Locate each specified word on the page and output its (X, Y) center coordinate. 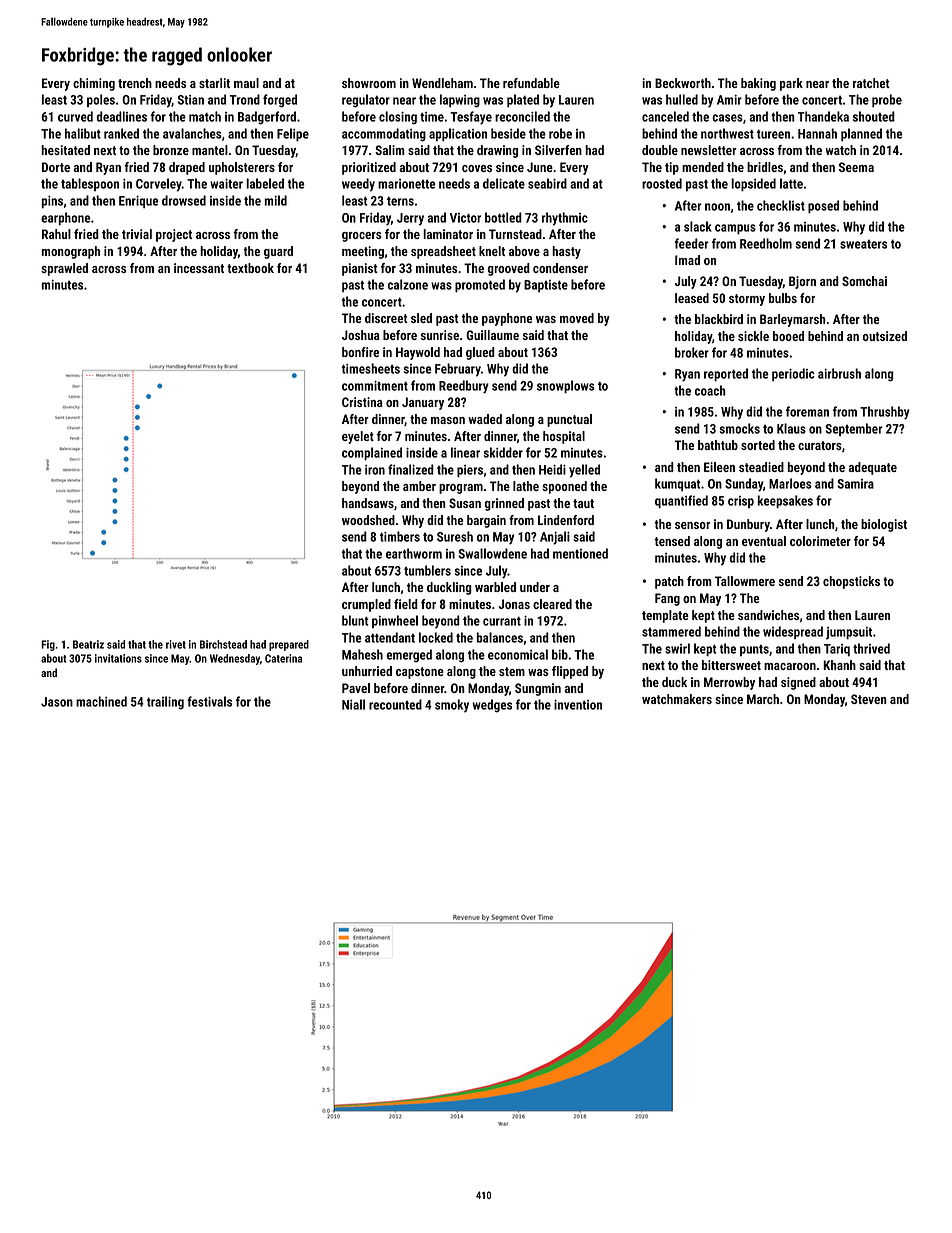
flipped (570, 672)
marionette (406, 184)
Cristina (362, 402)
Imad (687, 260)
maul (246, 83)
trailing (165, 703)
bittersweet (731, 665)
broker (692, 352)
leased (692, 298)
